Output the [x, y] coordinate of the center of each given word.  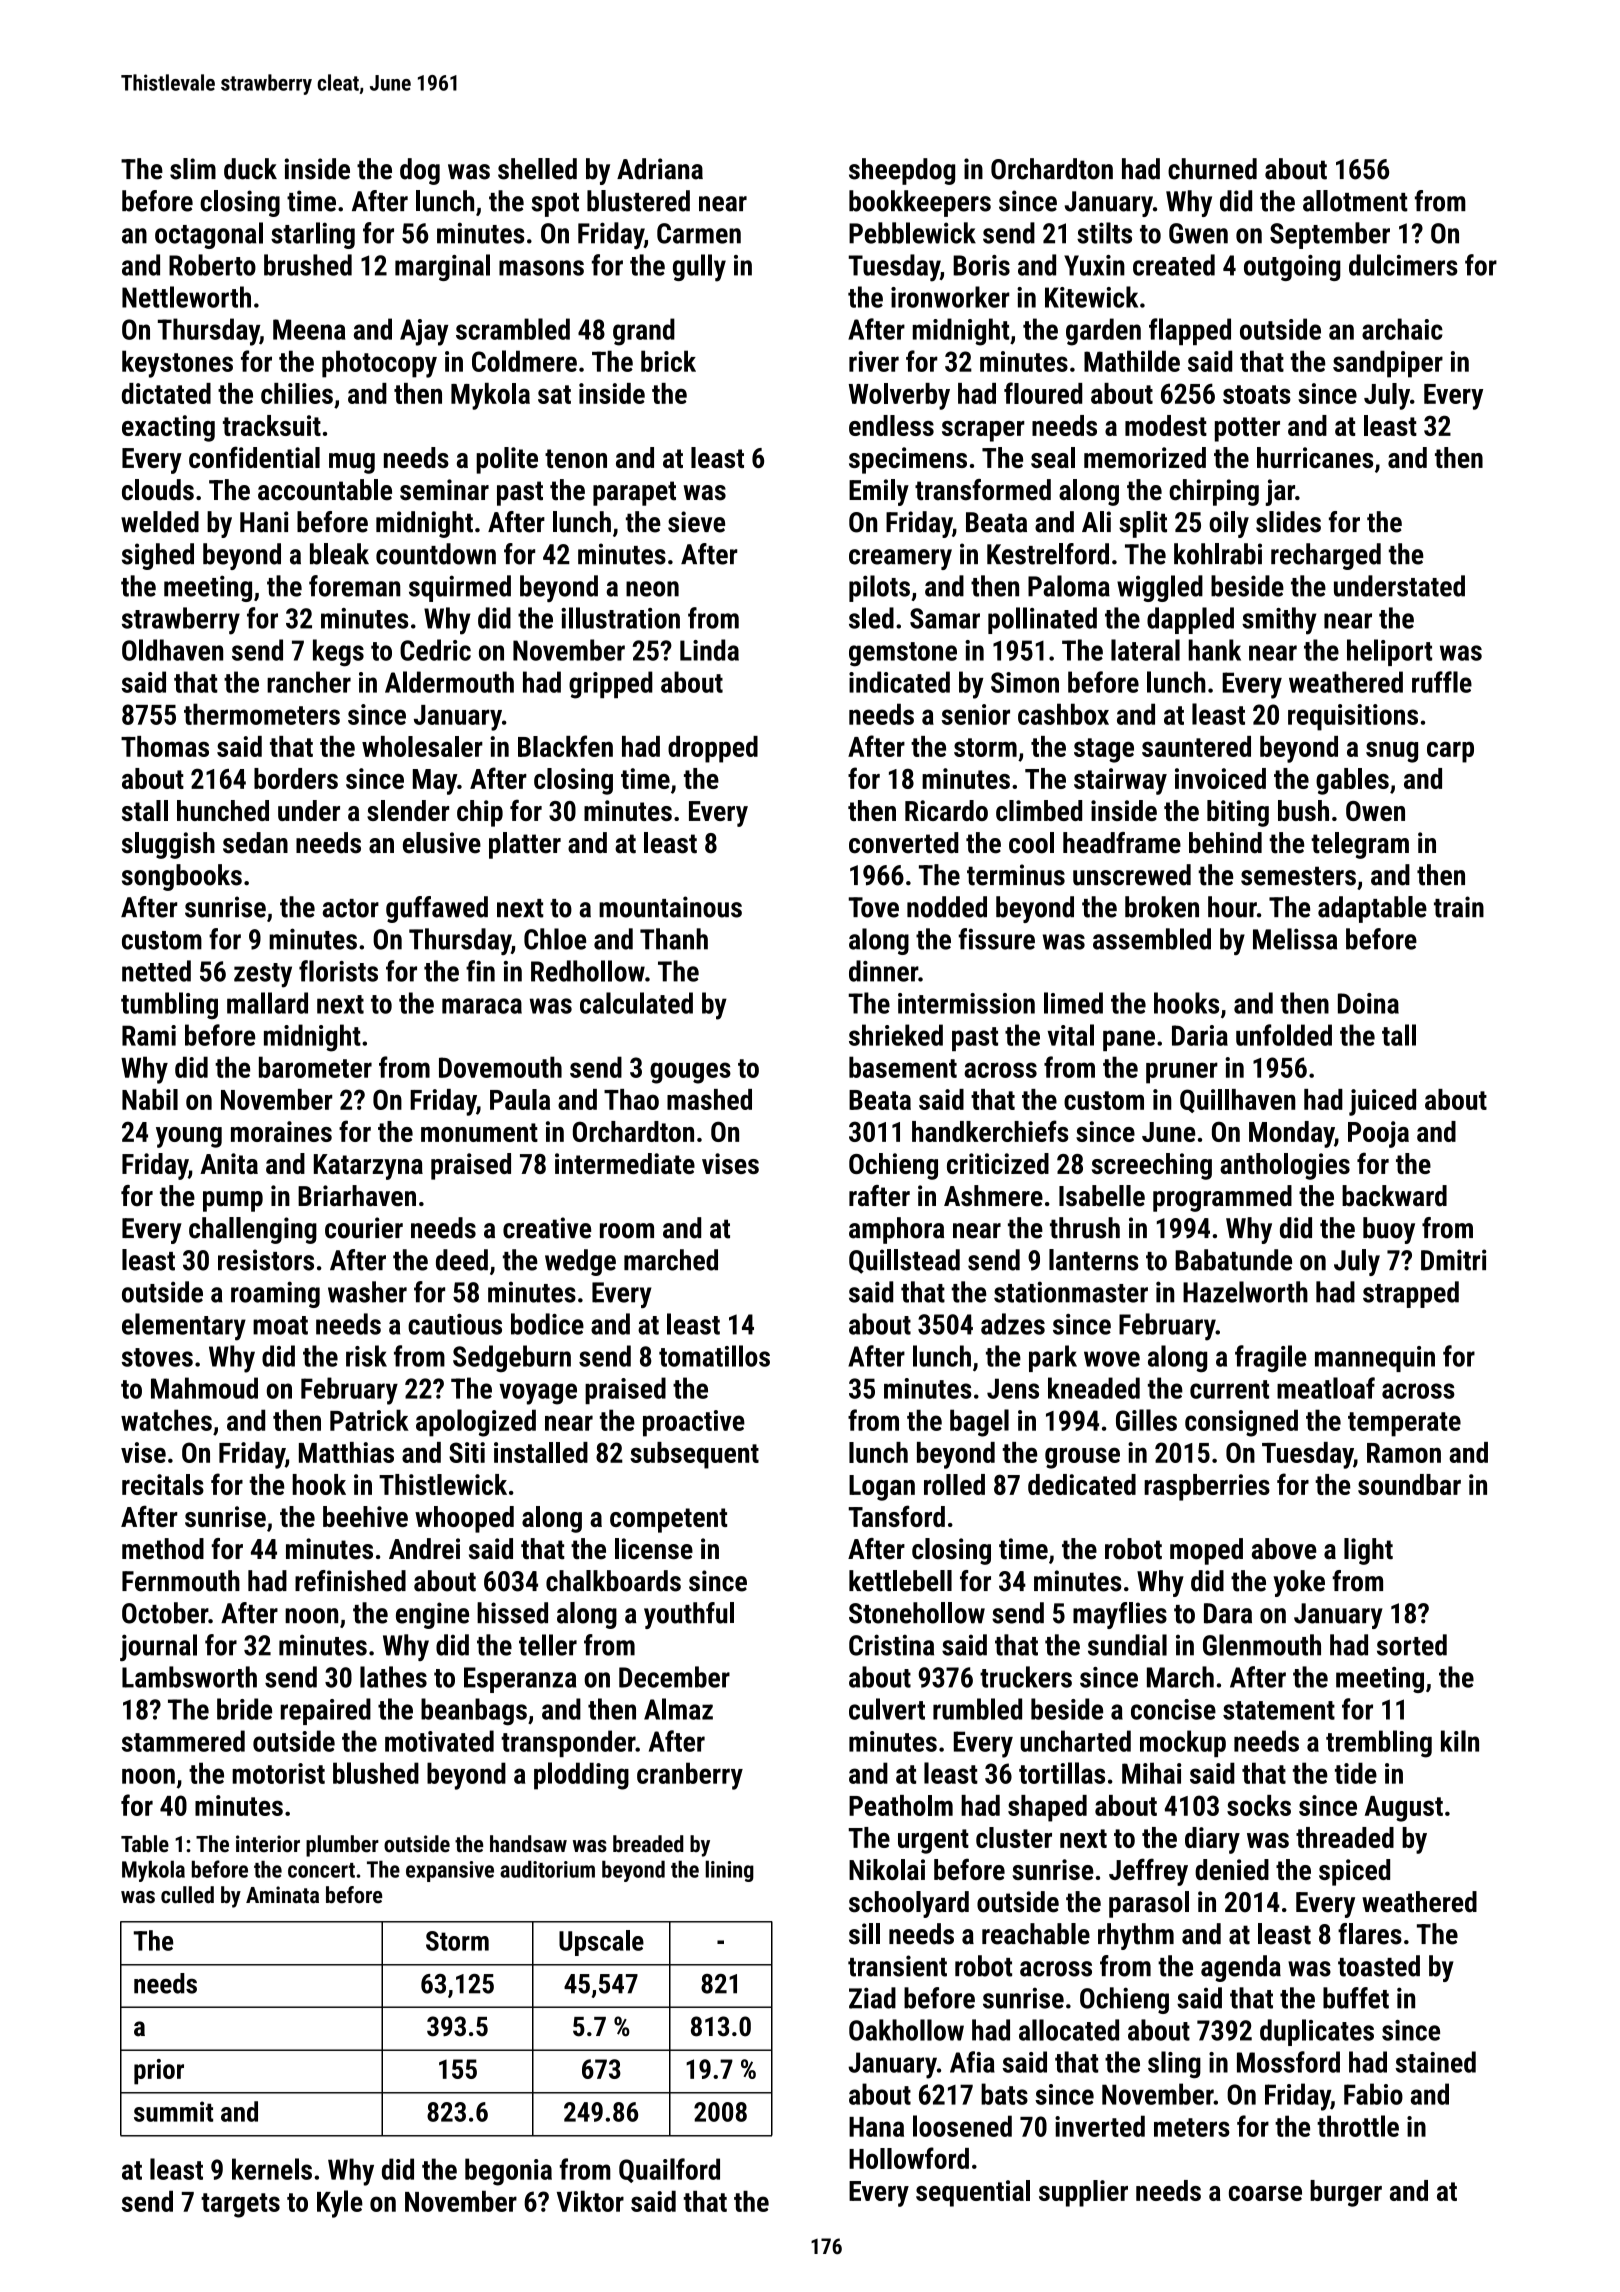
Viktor [590, 2201]
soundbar [1409, 1484]
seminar [444, 490]
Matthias [346, 1452]
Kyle [340, 2204]
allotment [1355, 201]
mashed [709, 1099]
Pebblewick [912, 233]
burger [1346, 2193]
